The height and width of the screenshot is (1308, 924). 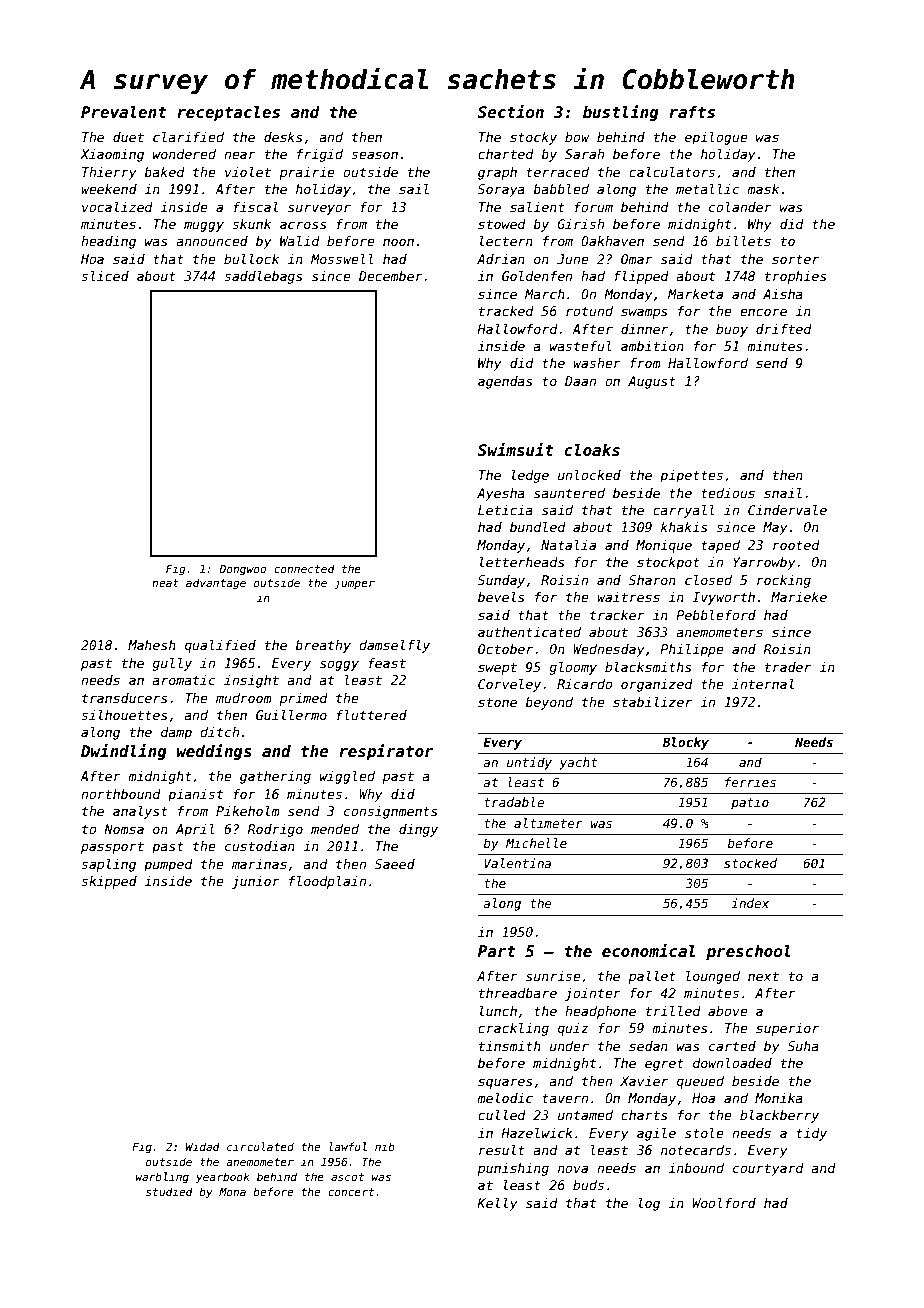 I want to click on saddlebags, so click(x=264, y=277).
